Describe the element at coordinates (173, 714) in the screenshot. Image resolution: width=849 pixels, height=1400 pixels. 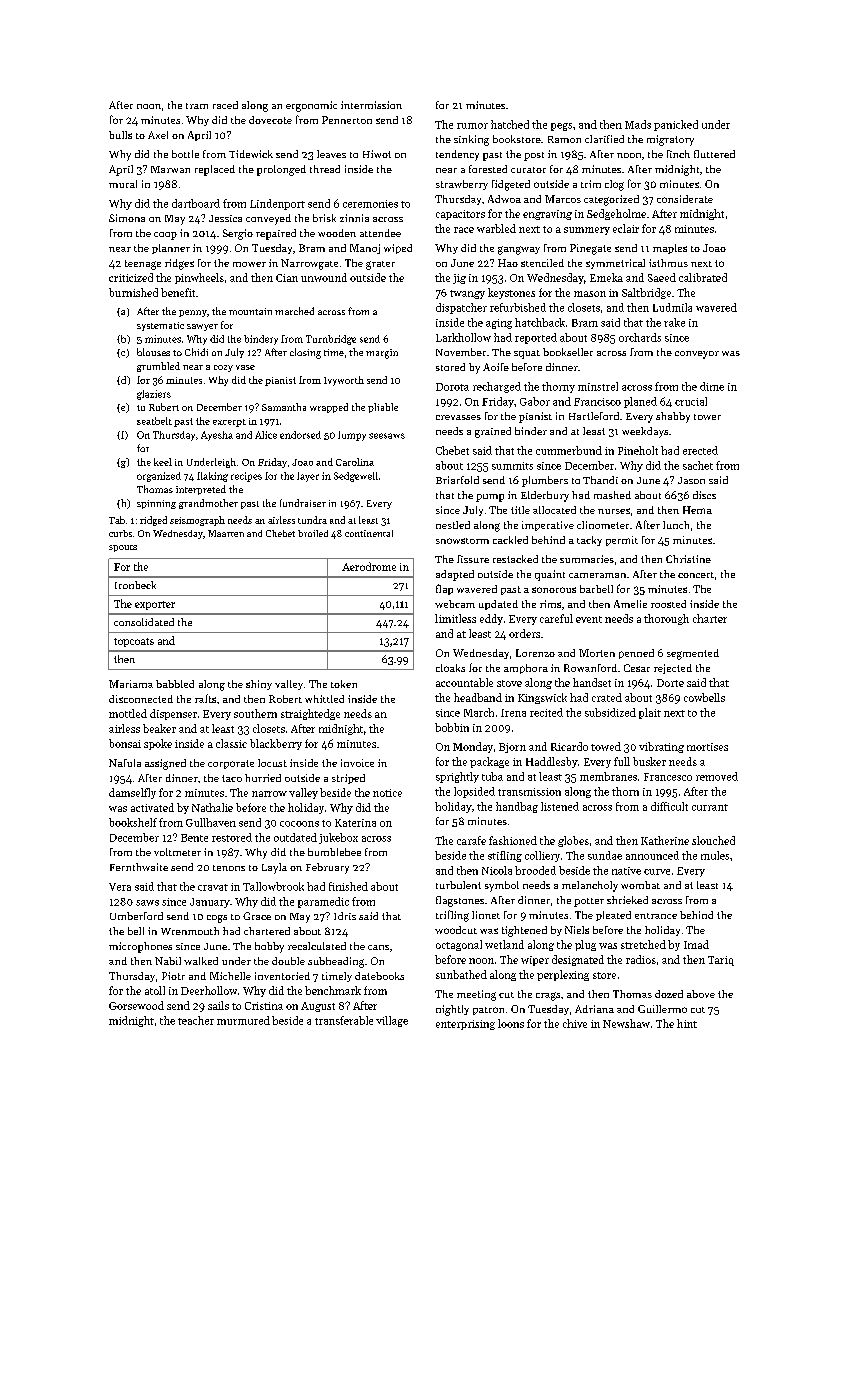
I see `dispenser` at that location.
